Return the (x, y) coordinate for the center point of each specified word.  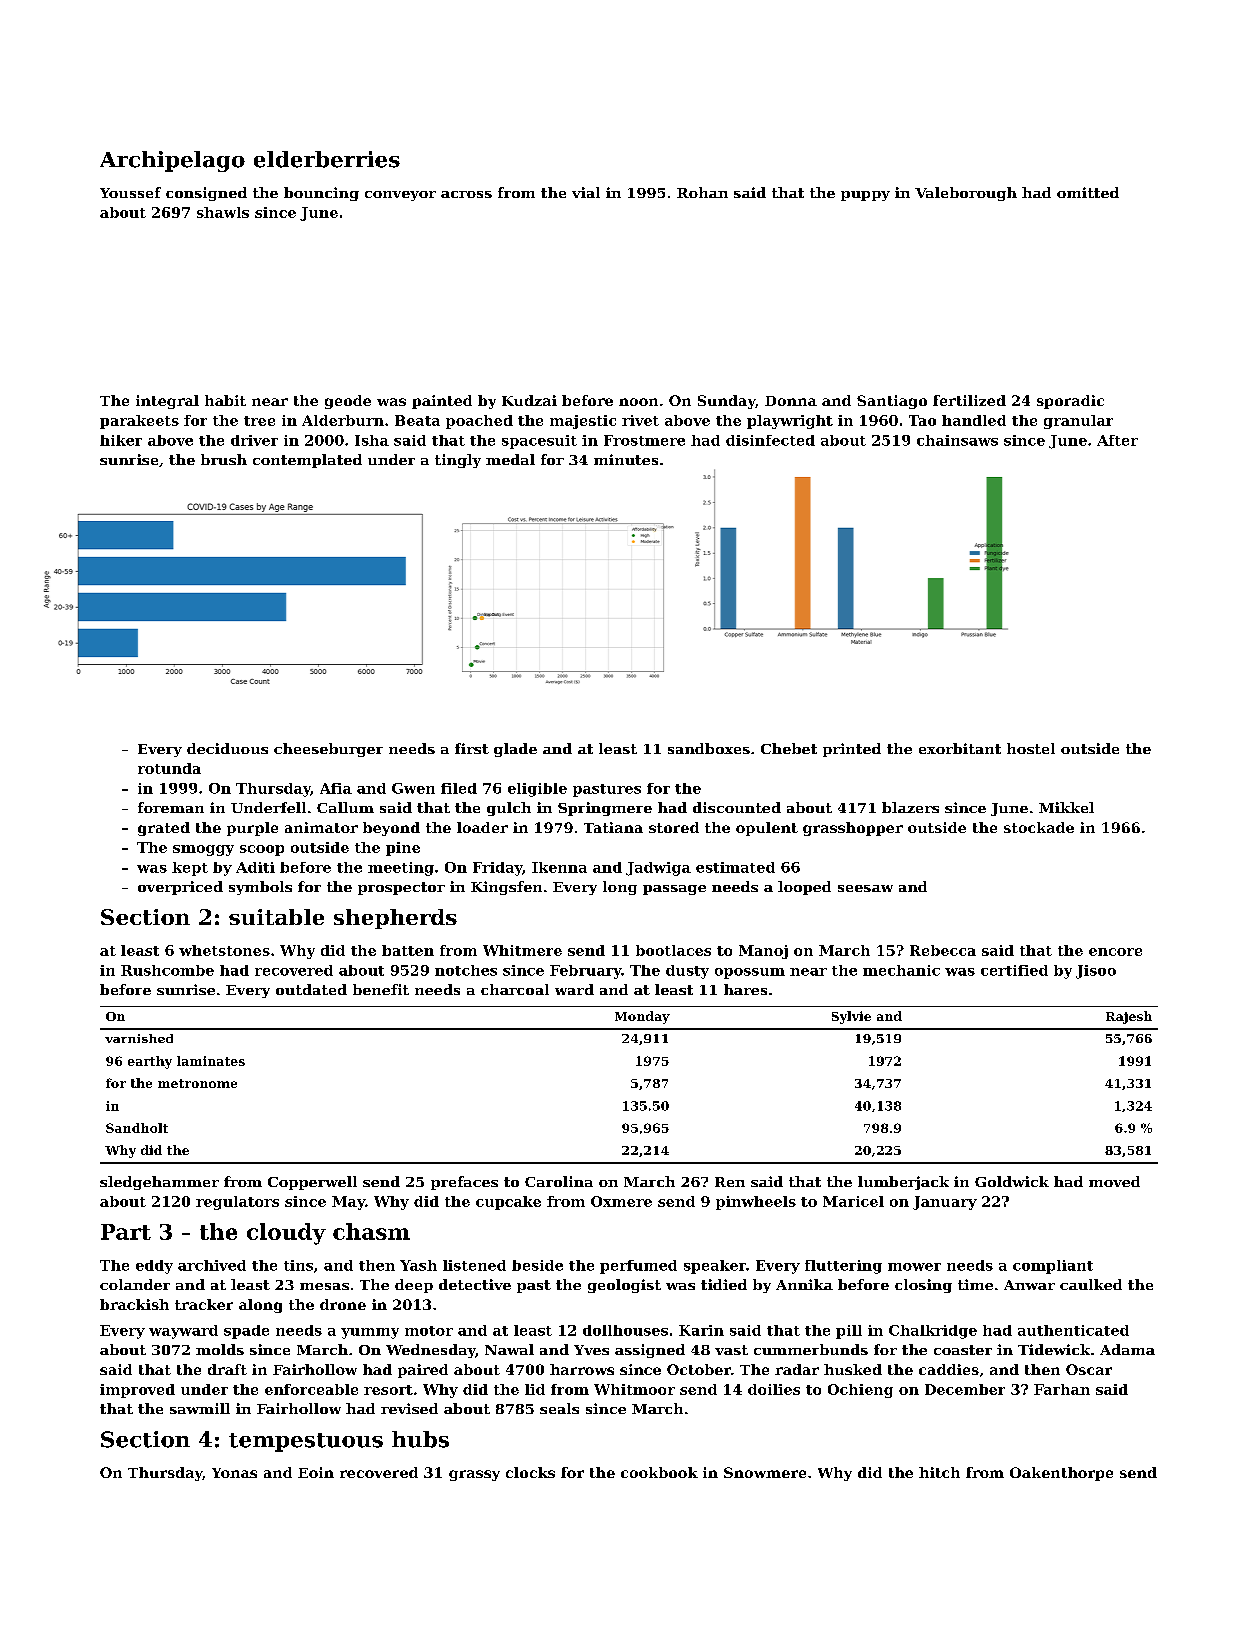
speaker (715, 1267)
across (466, 194)
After (1117, 440)
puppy (865, 196)
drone (343, 1304)
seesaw (865, 888)
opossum (750, 973)
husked (853, 1369)
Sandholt (137, 1128)
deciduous (227, 748)
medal (510, 459)
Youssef (130, 192)
